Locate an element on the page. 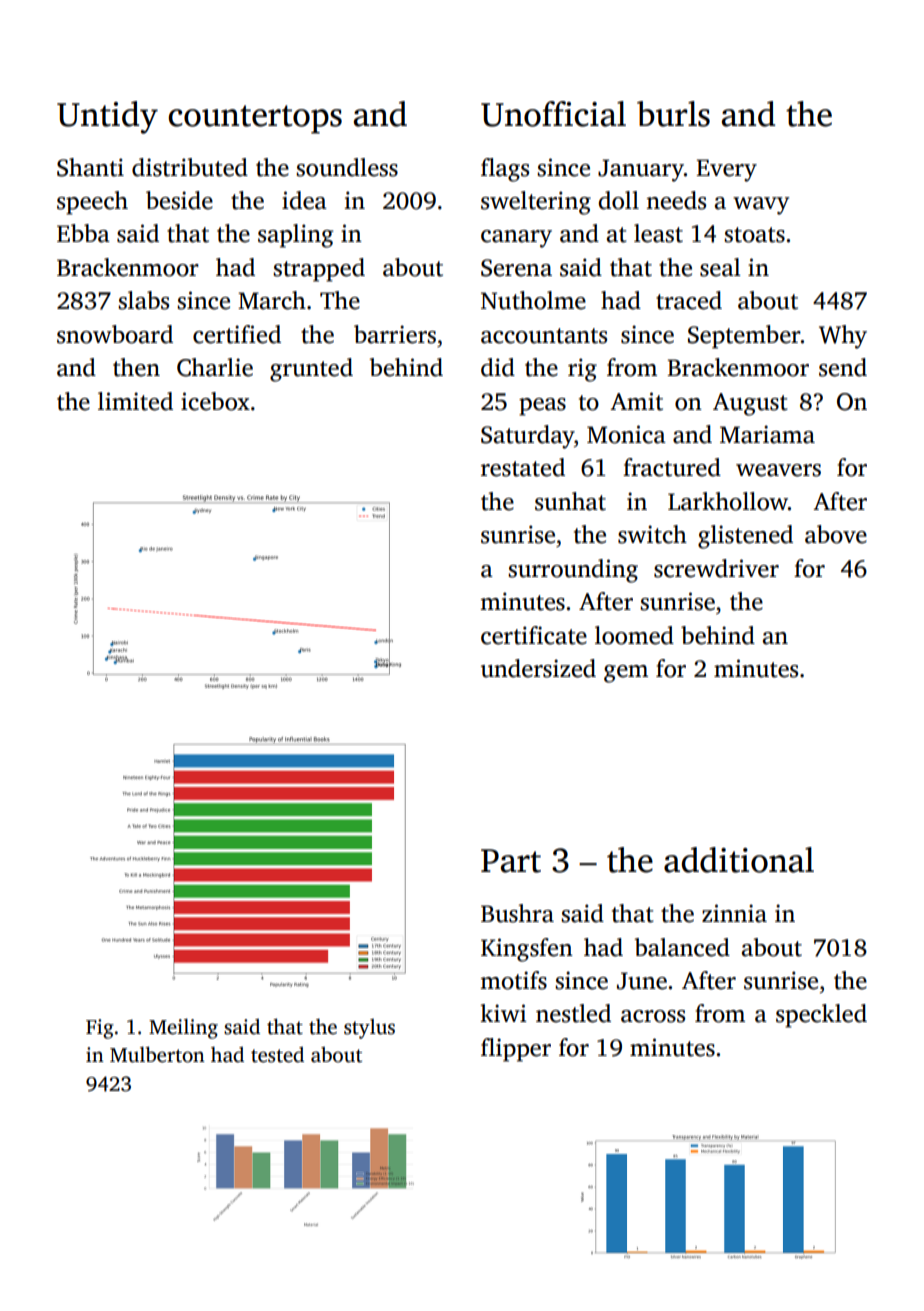 This image has width=924, height=1311. screwdriver is located at coordinates (716, 568).
